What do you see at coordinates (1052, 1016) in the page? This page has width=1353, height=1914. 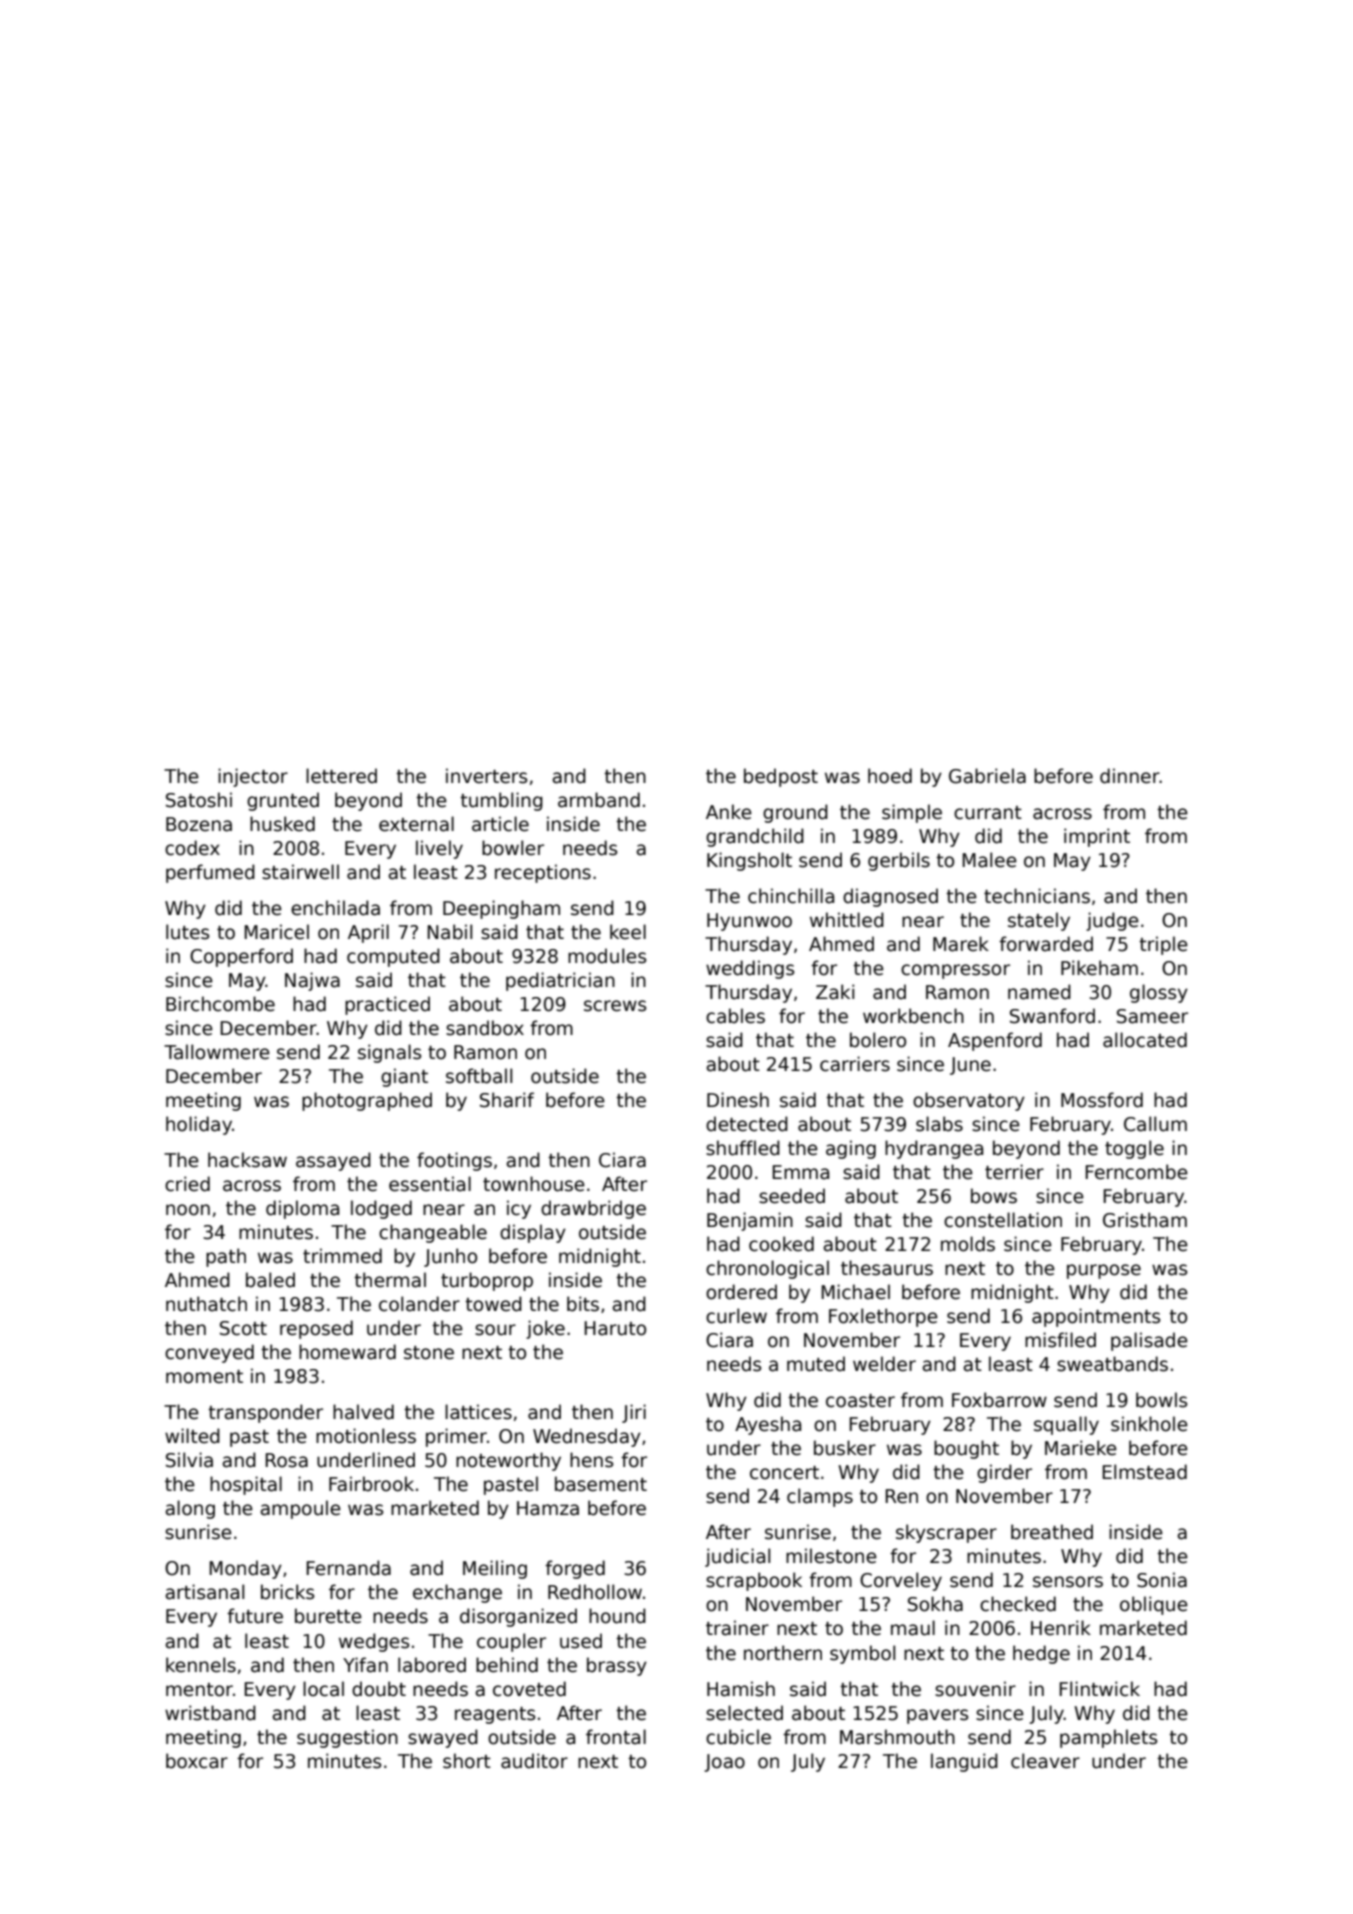 I see `Swanford` at bounding box center [1052, 1016].
